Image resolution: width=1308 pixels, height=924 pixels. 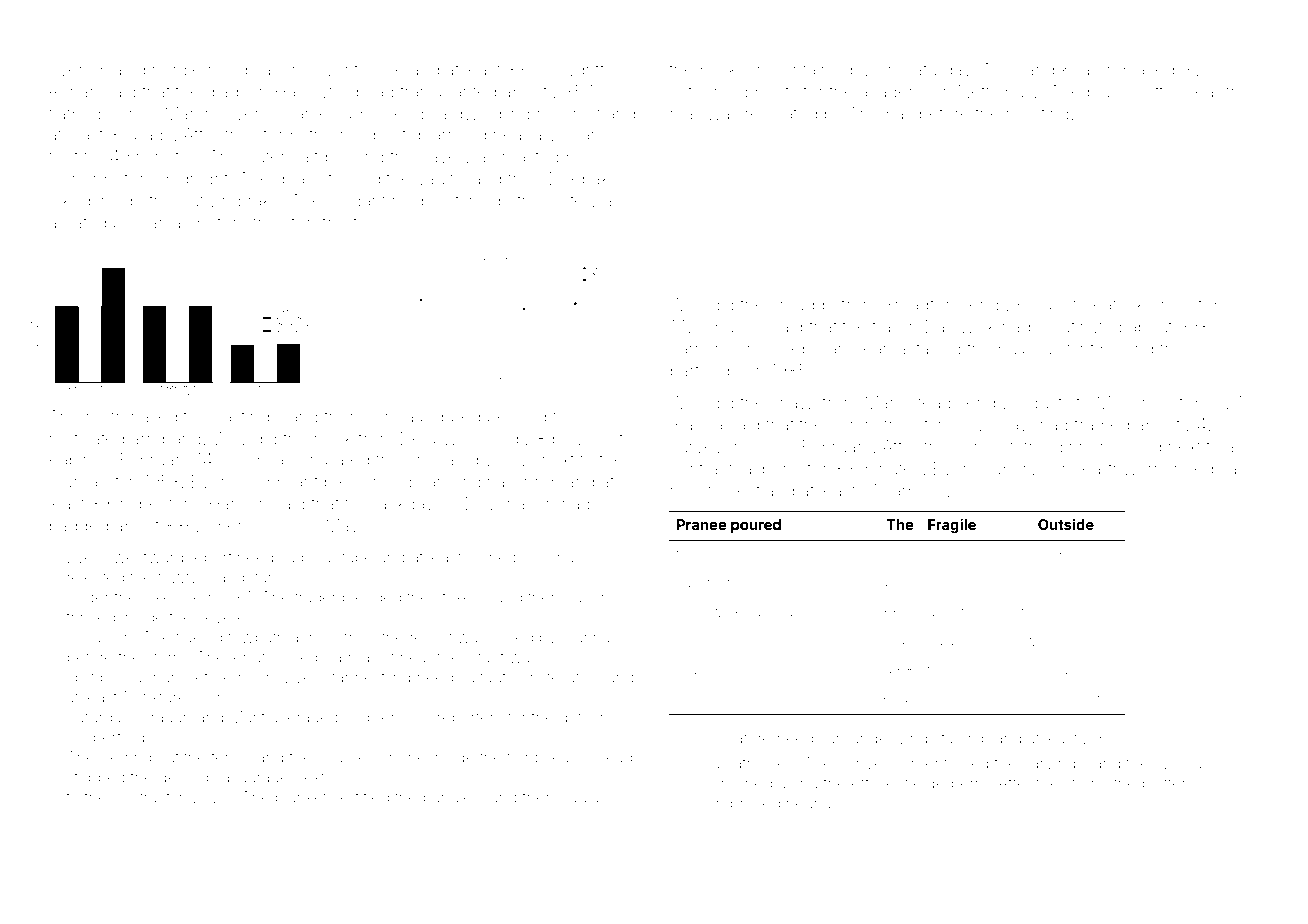 I want to click on stopped, so click(x=96, y=779).
